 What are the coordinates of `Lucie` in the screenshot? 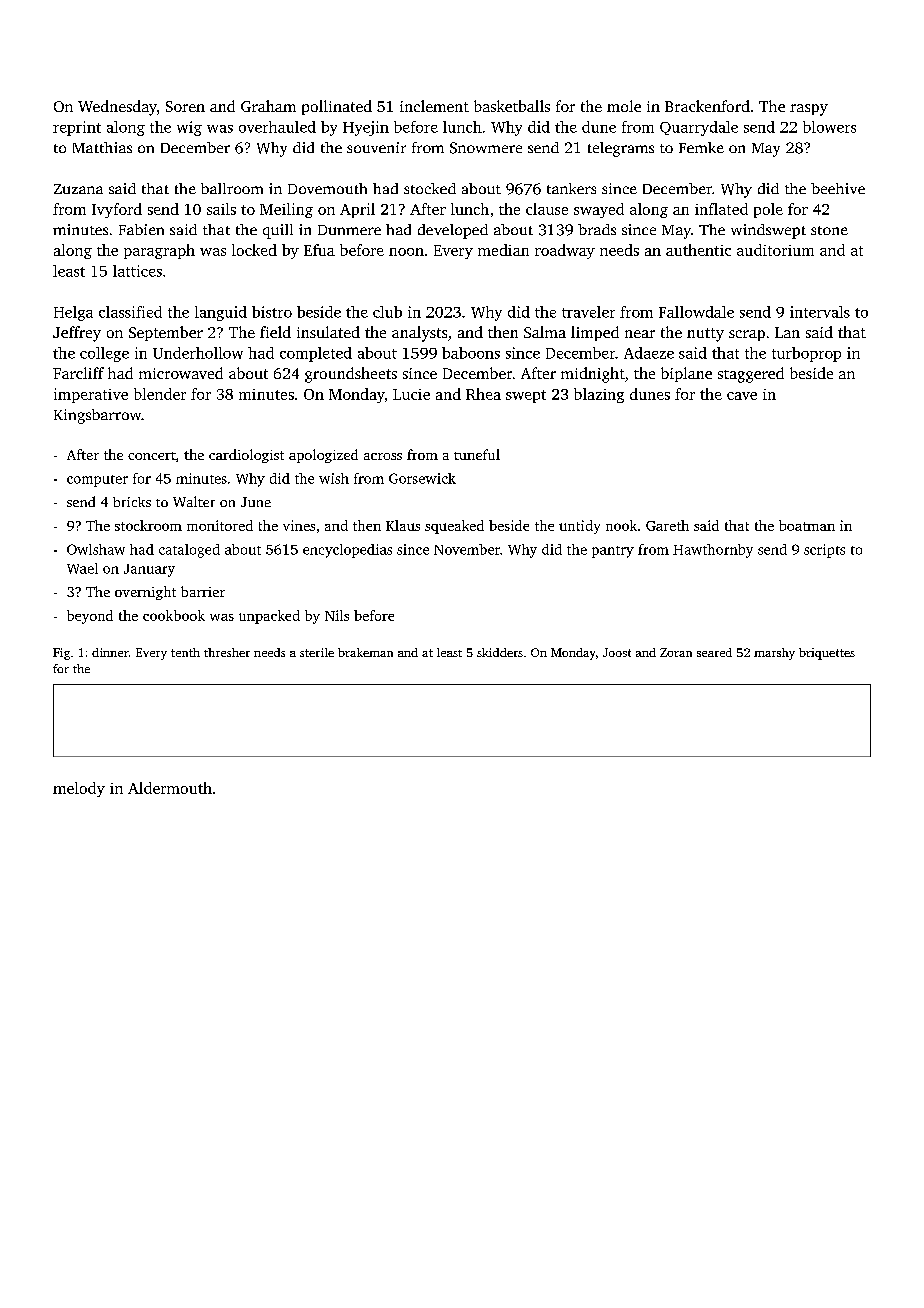 It's located at (411, 394).
